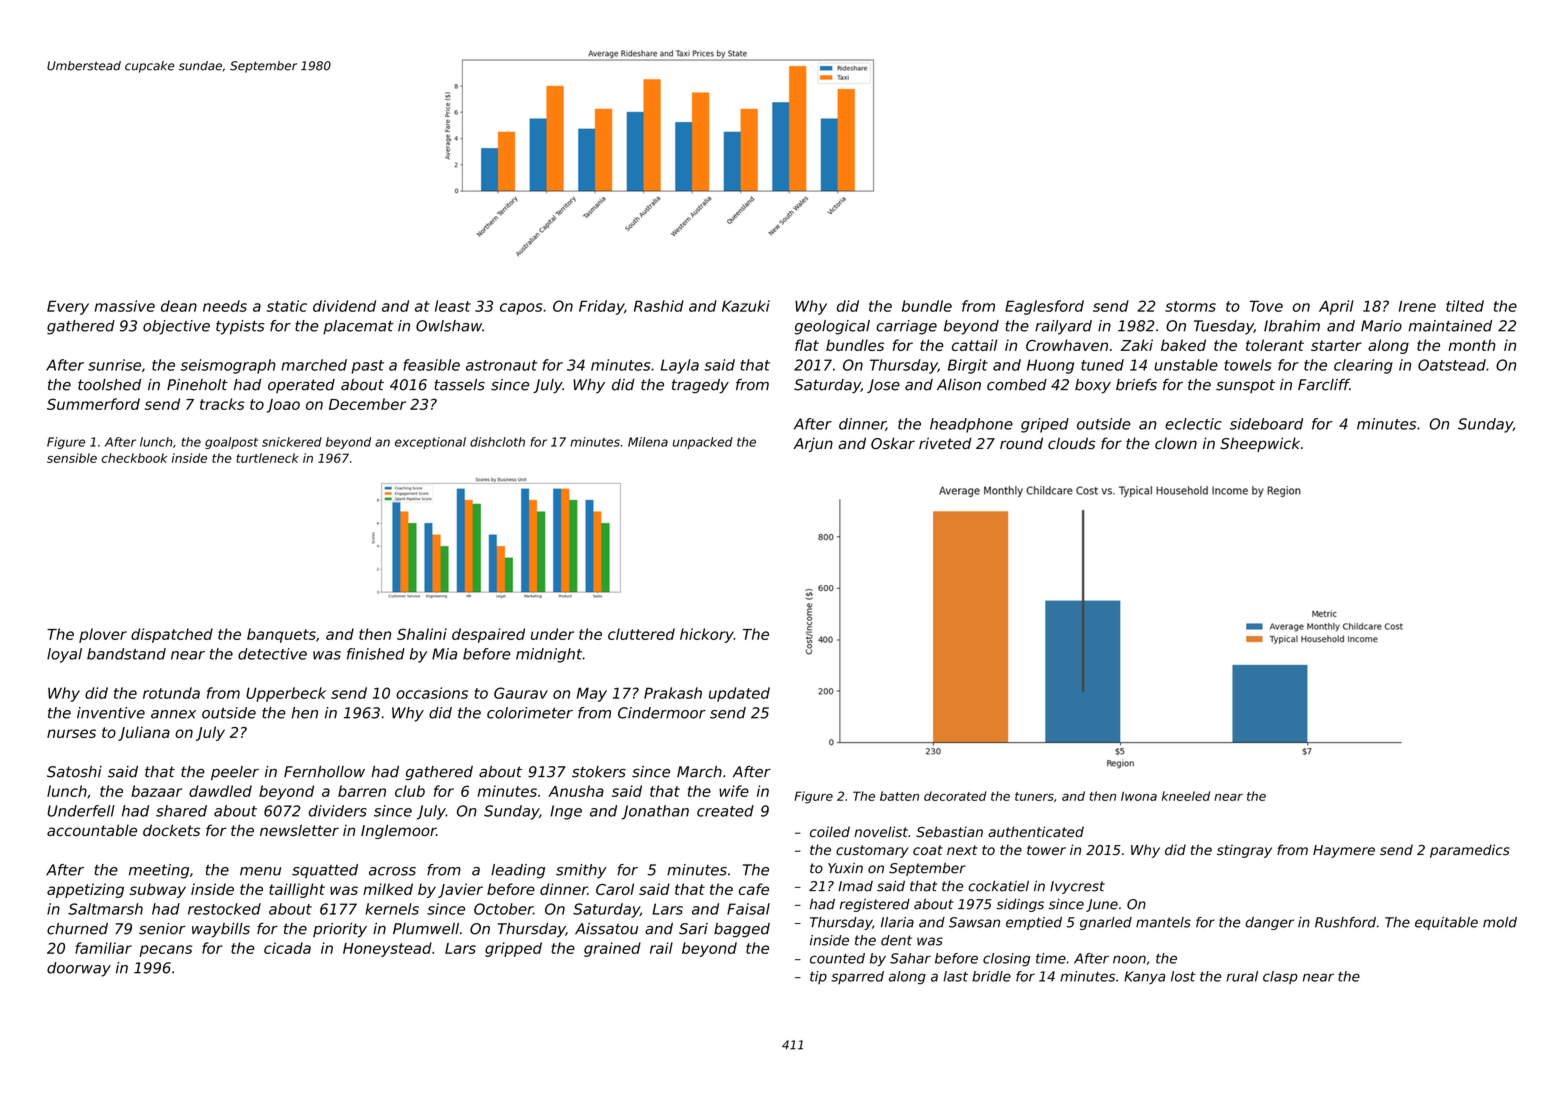  Describe the element at coordinates (1260, 444) in the page. I see `Sheepwick` at that location.
